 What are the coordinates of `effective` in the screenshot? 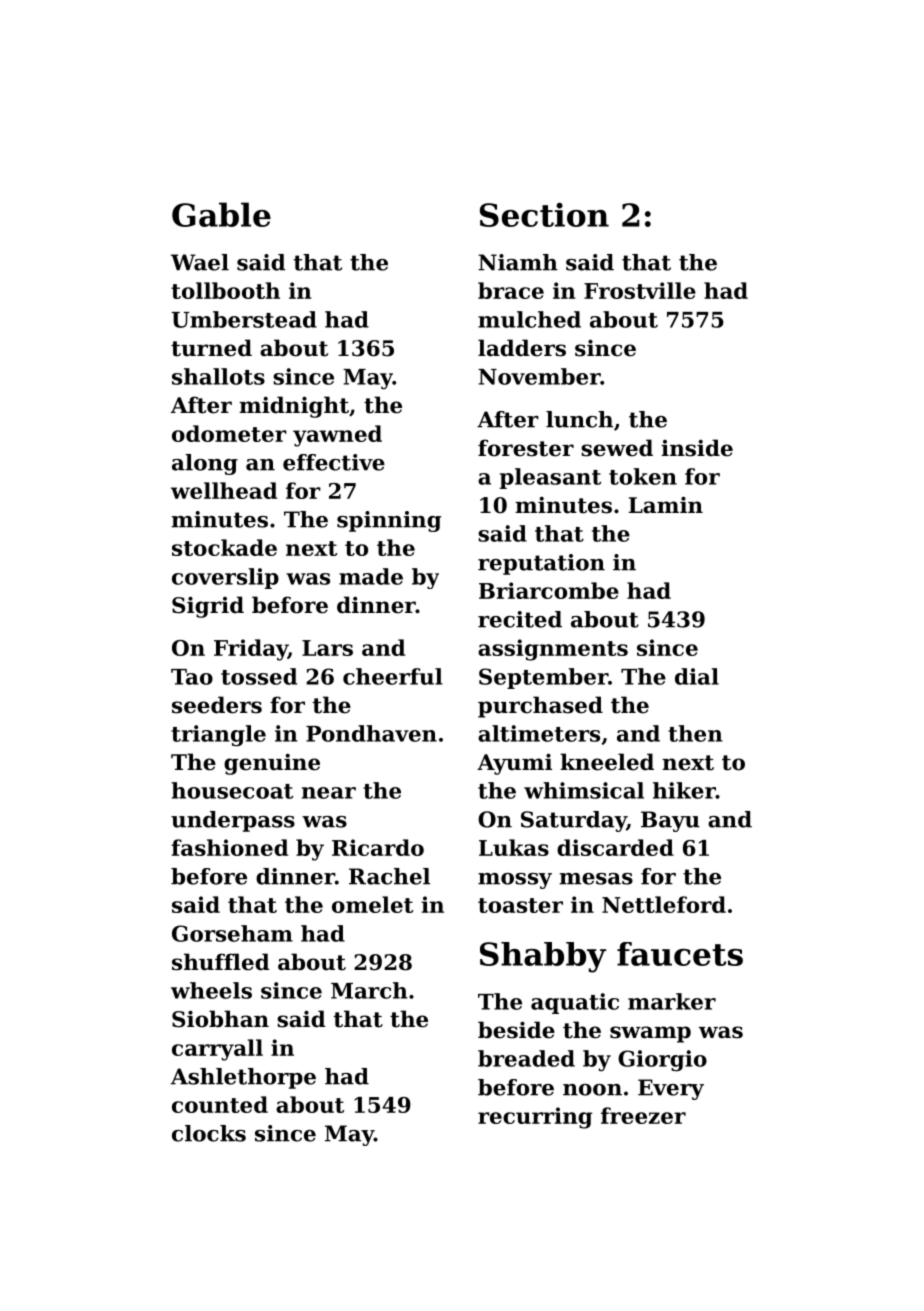 It's located at (334, 462).
